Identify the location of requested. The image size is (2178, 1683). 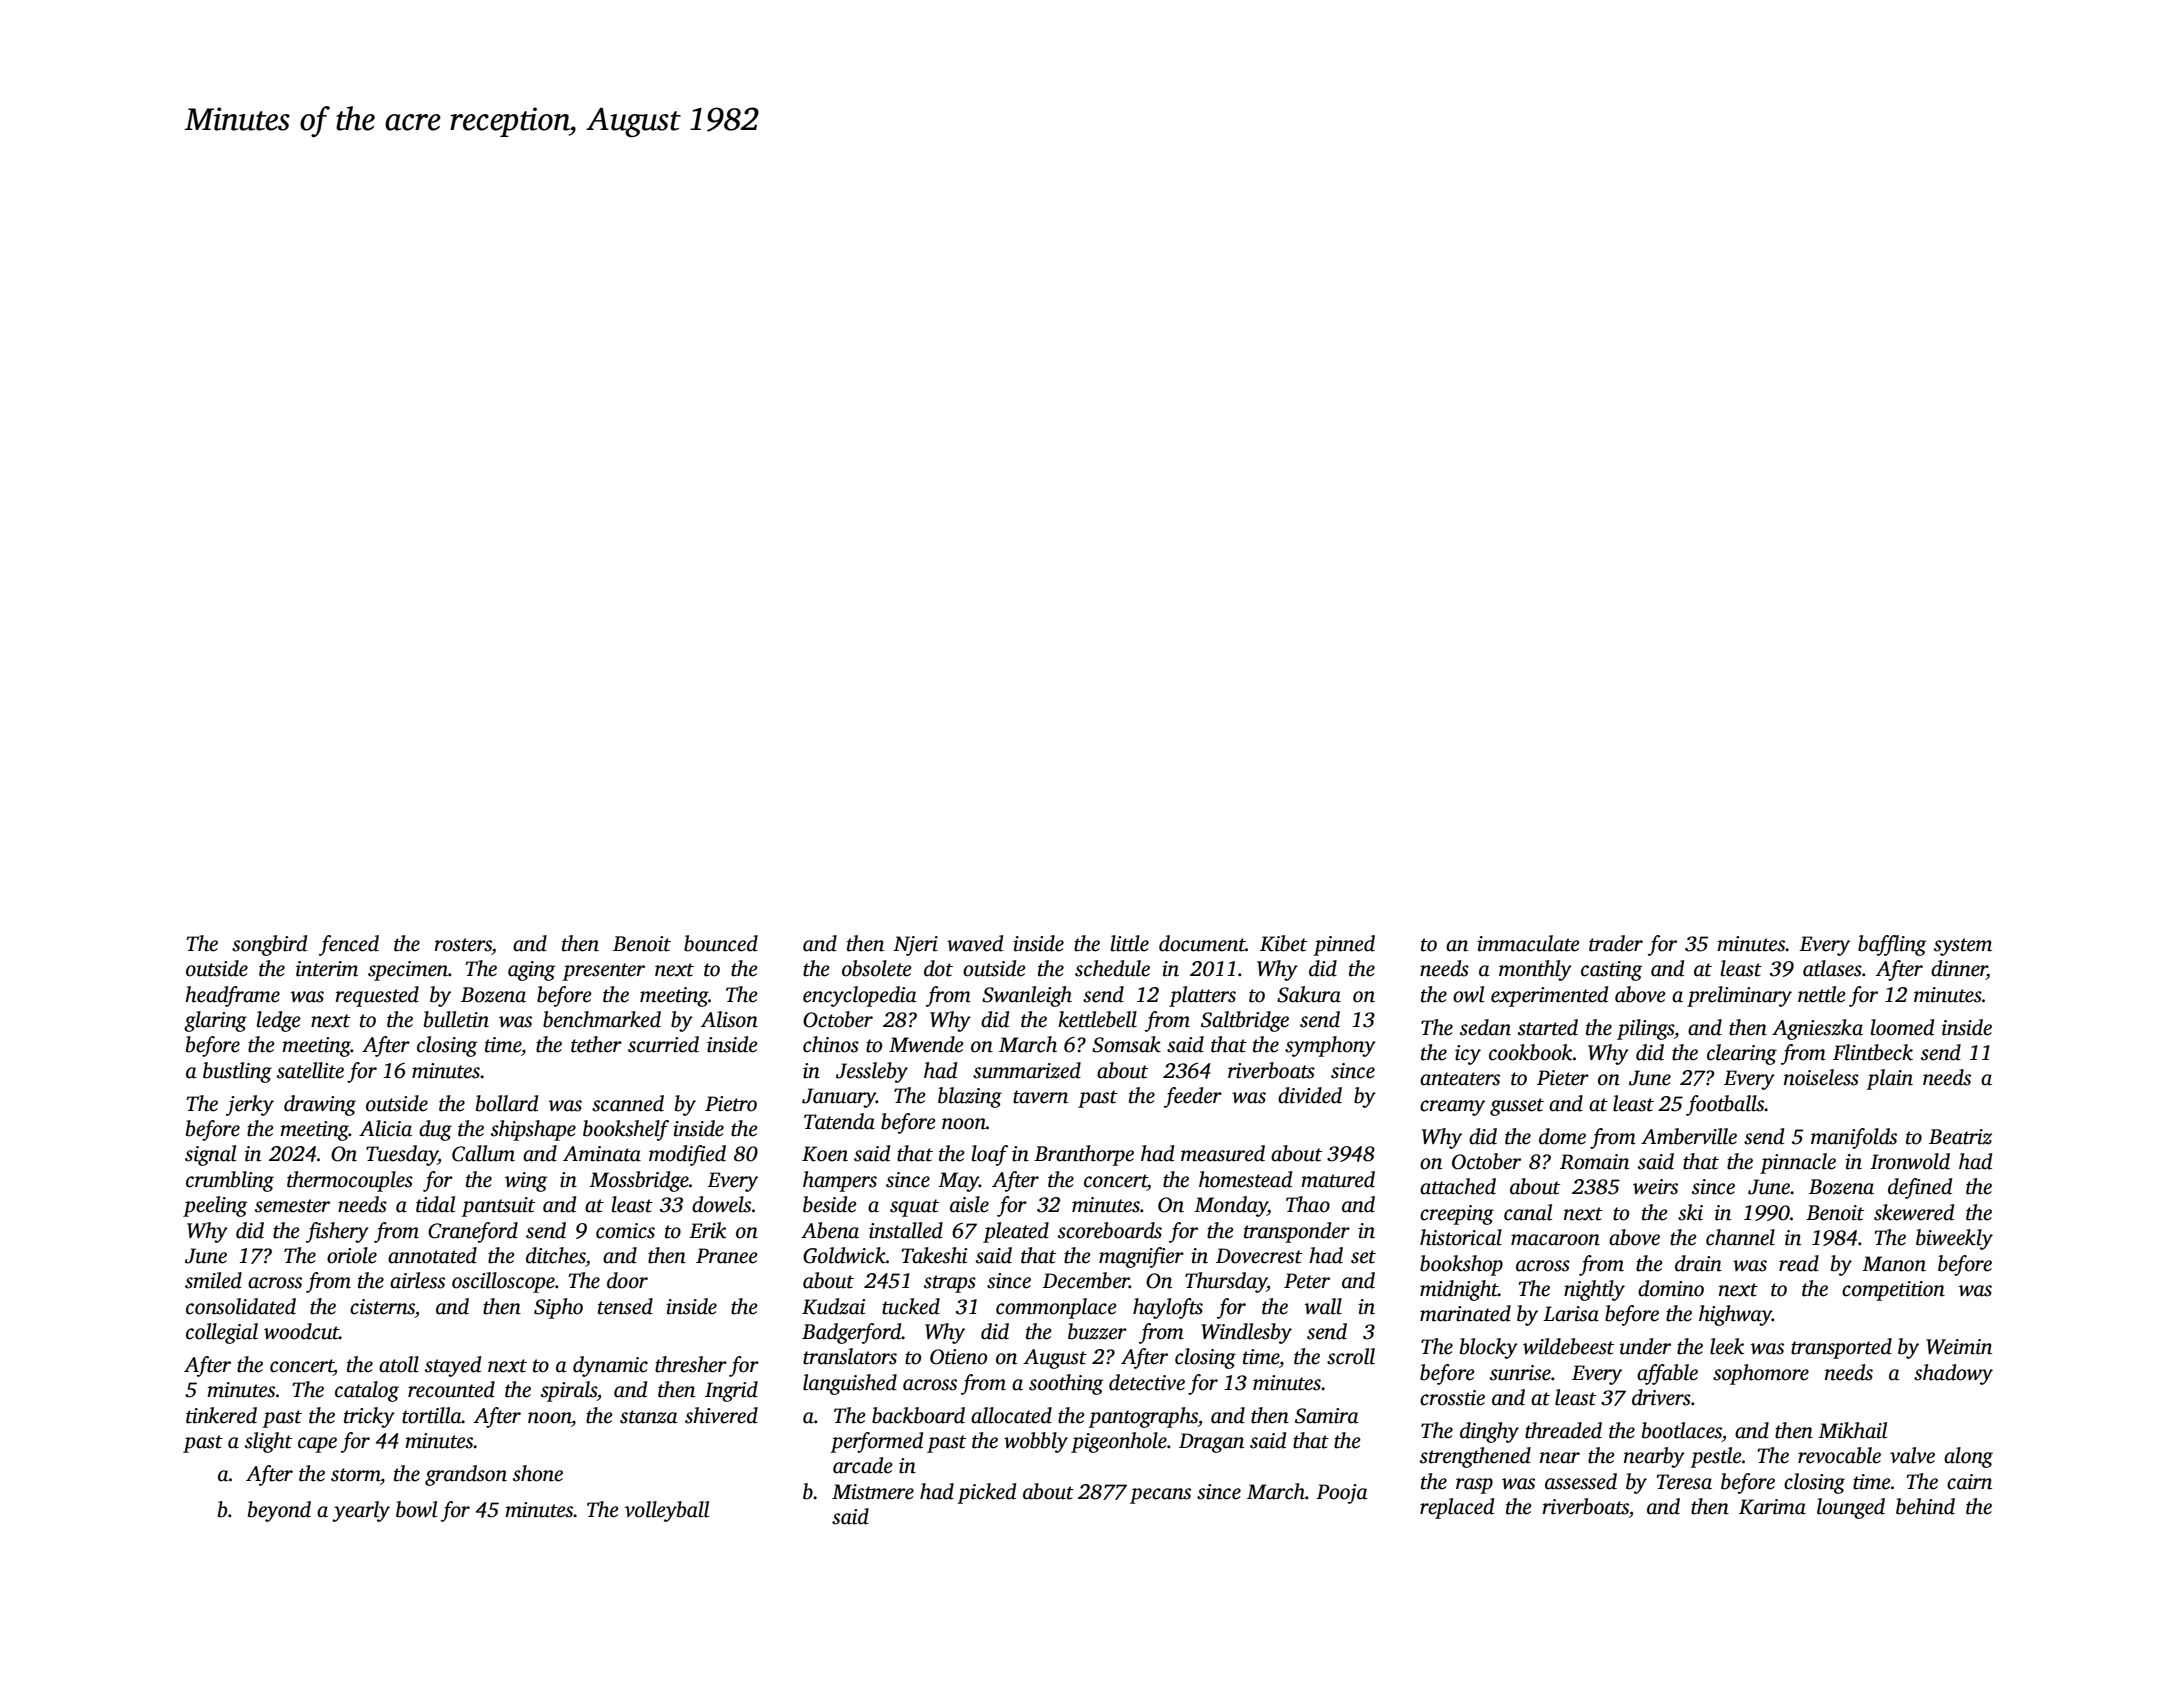
(377, 996).
